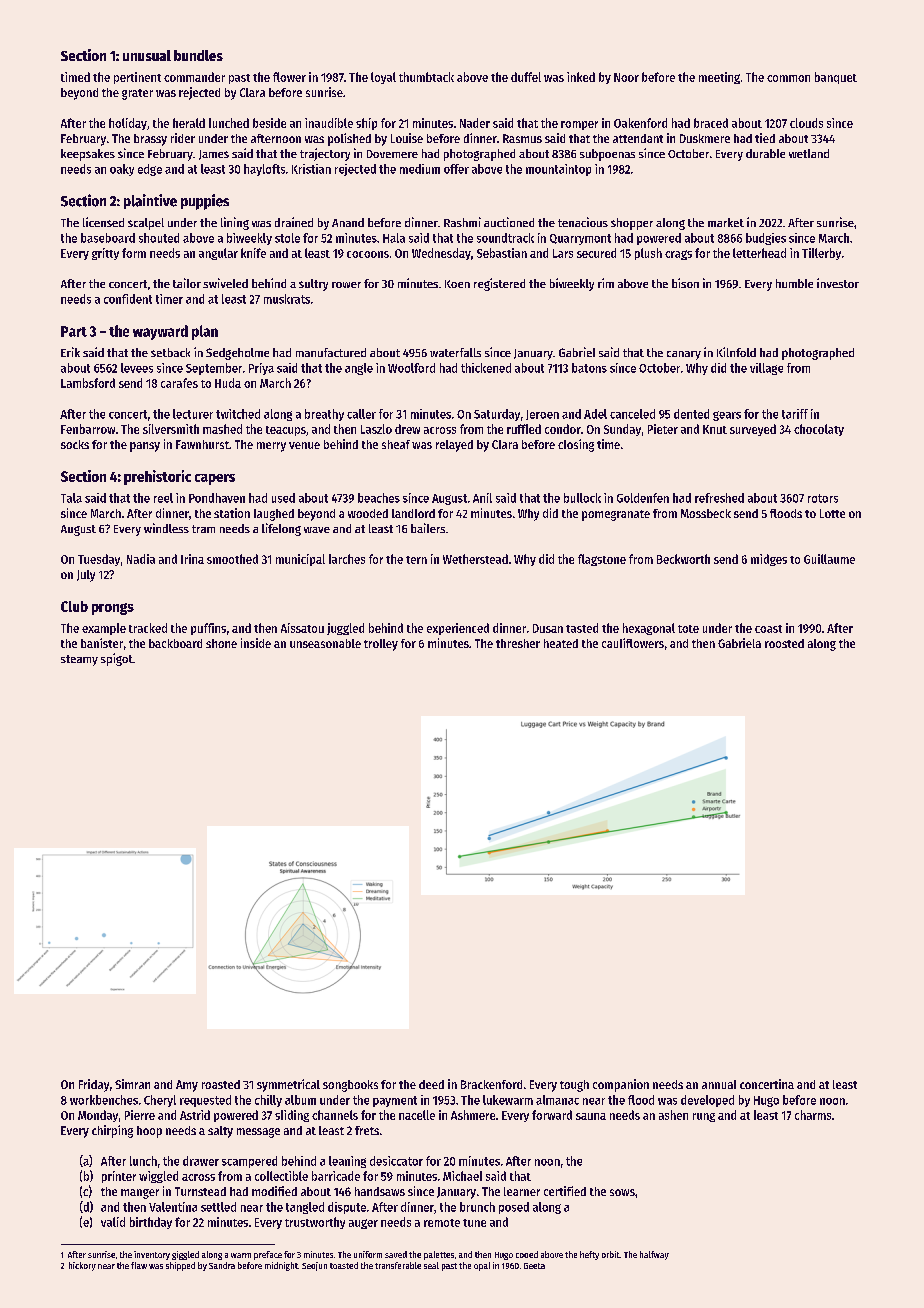 The width and height of the page is (924, 1308). Describe the element at coordinates (719, 1084) in the page. I see `annual` at that location.
